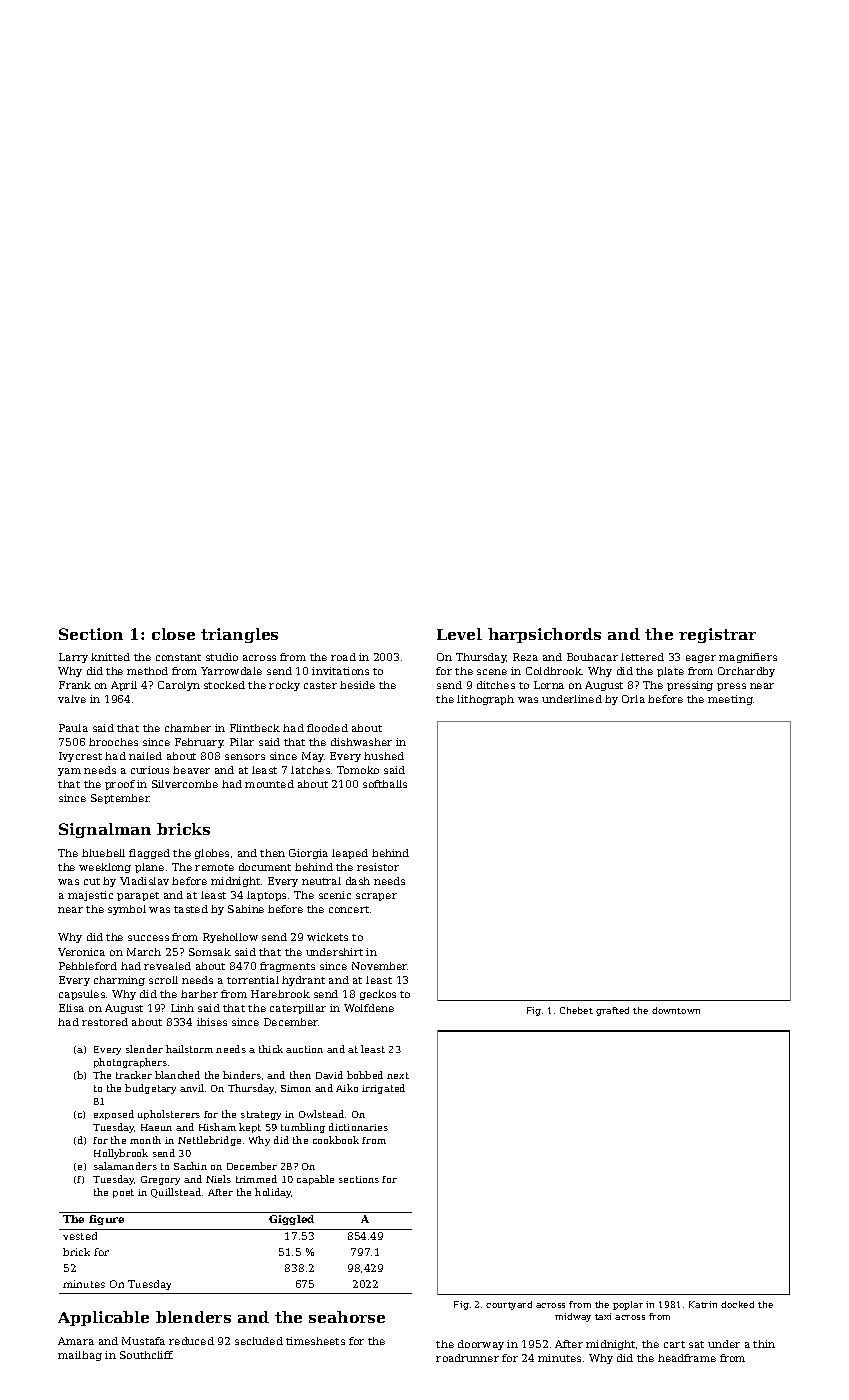 The height and width of the screenshot is (1400, 849). I want to click on poplar, so click(628, 1305).
